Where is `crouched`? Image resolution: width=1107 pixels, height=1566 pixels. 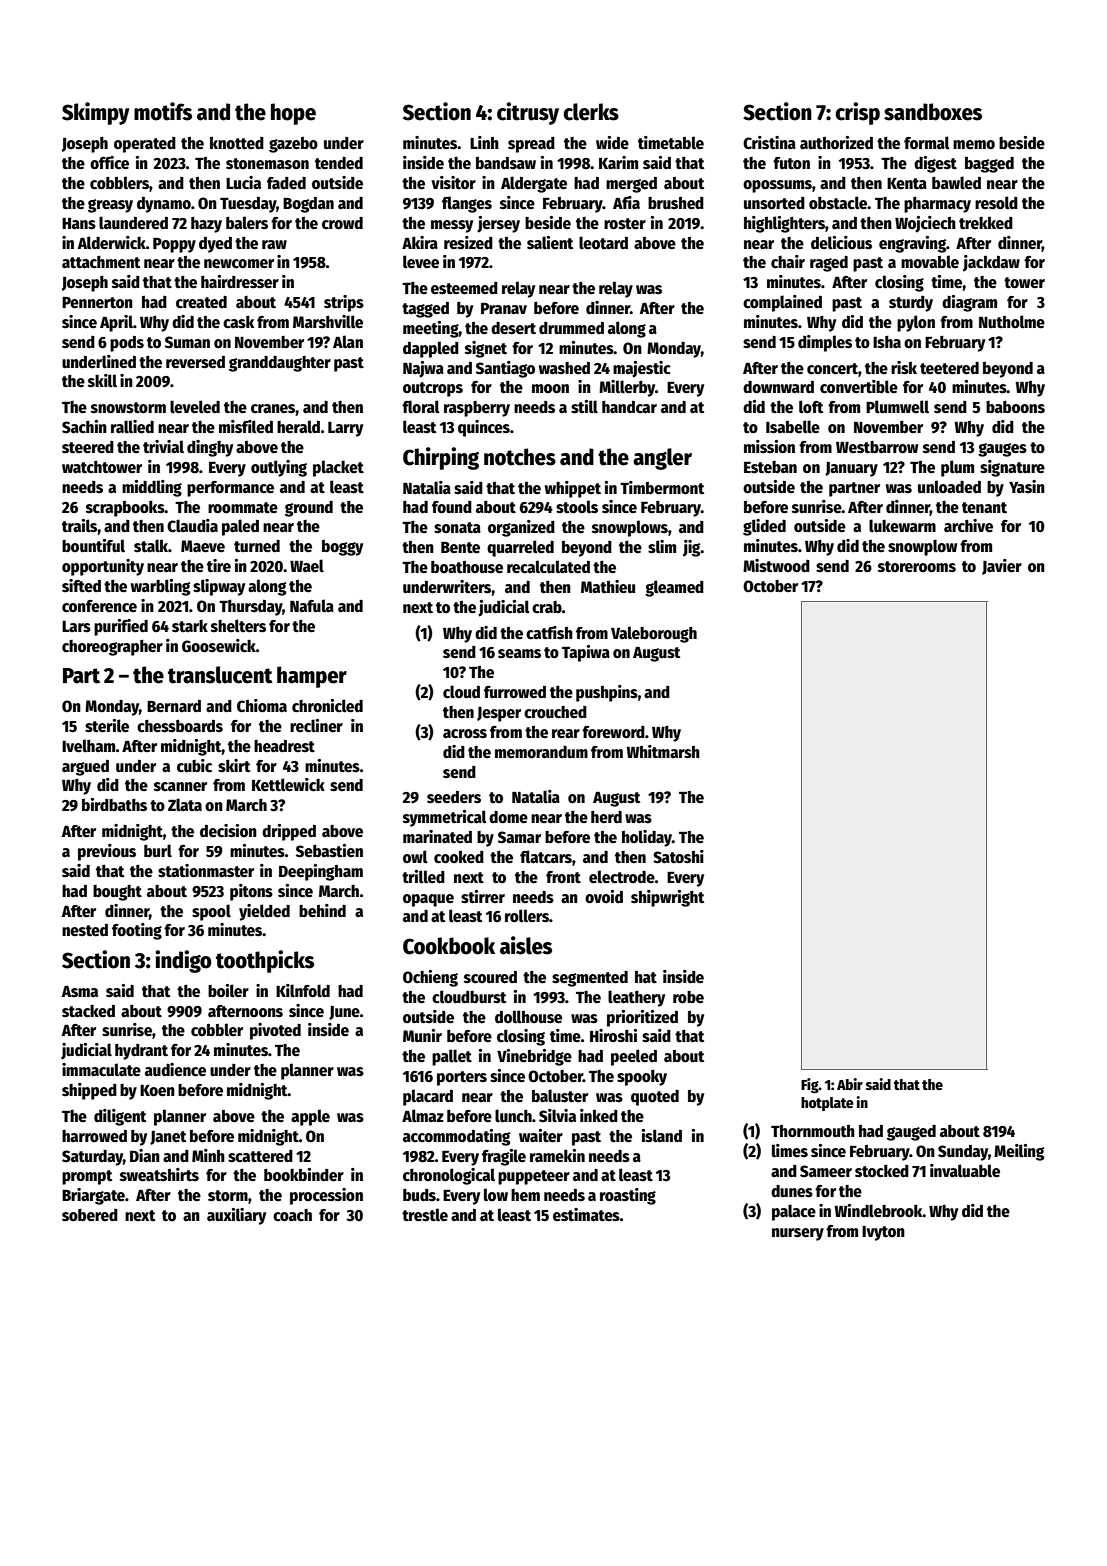 crouched is located at coordinates (555, 712).
